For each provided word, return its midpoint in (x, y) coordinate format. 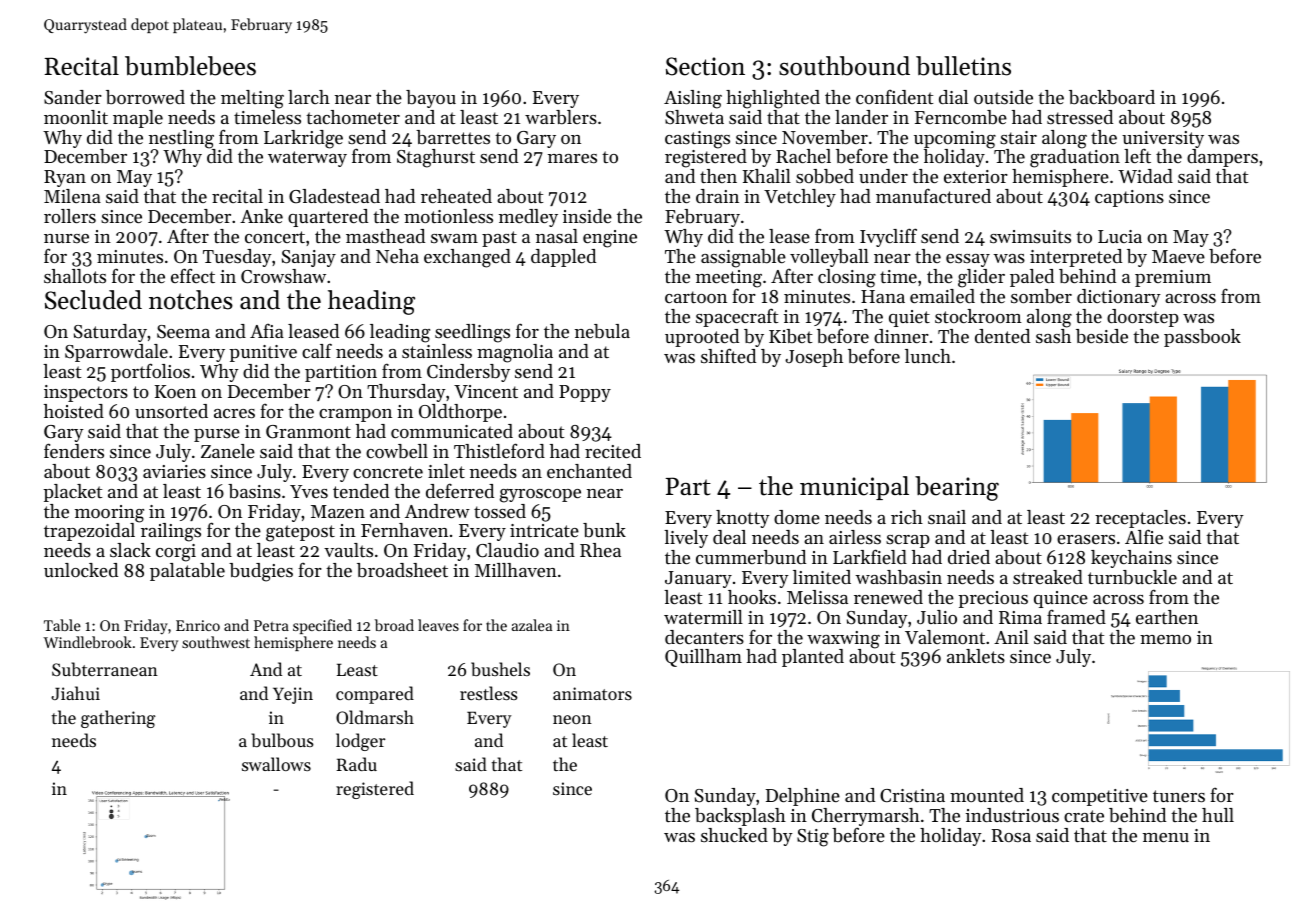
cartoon (696, 297)
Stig (813, 838)
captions (1129, 198)
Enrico (198, 625)
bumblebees (190, 66)
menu (1166, 837)
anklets (976, 656)
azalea (532, 625)
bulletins (963, 66)
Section (705, 66)
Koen (175, 391)
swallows (276, 764)
